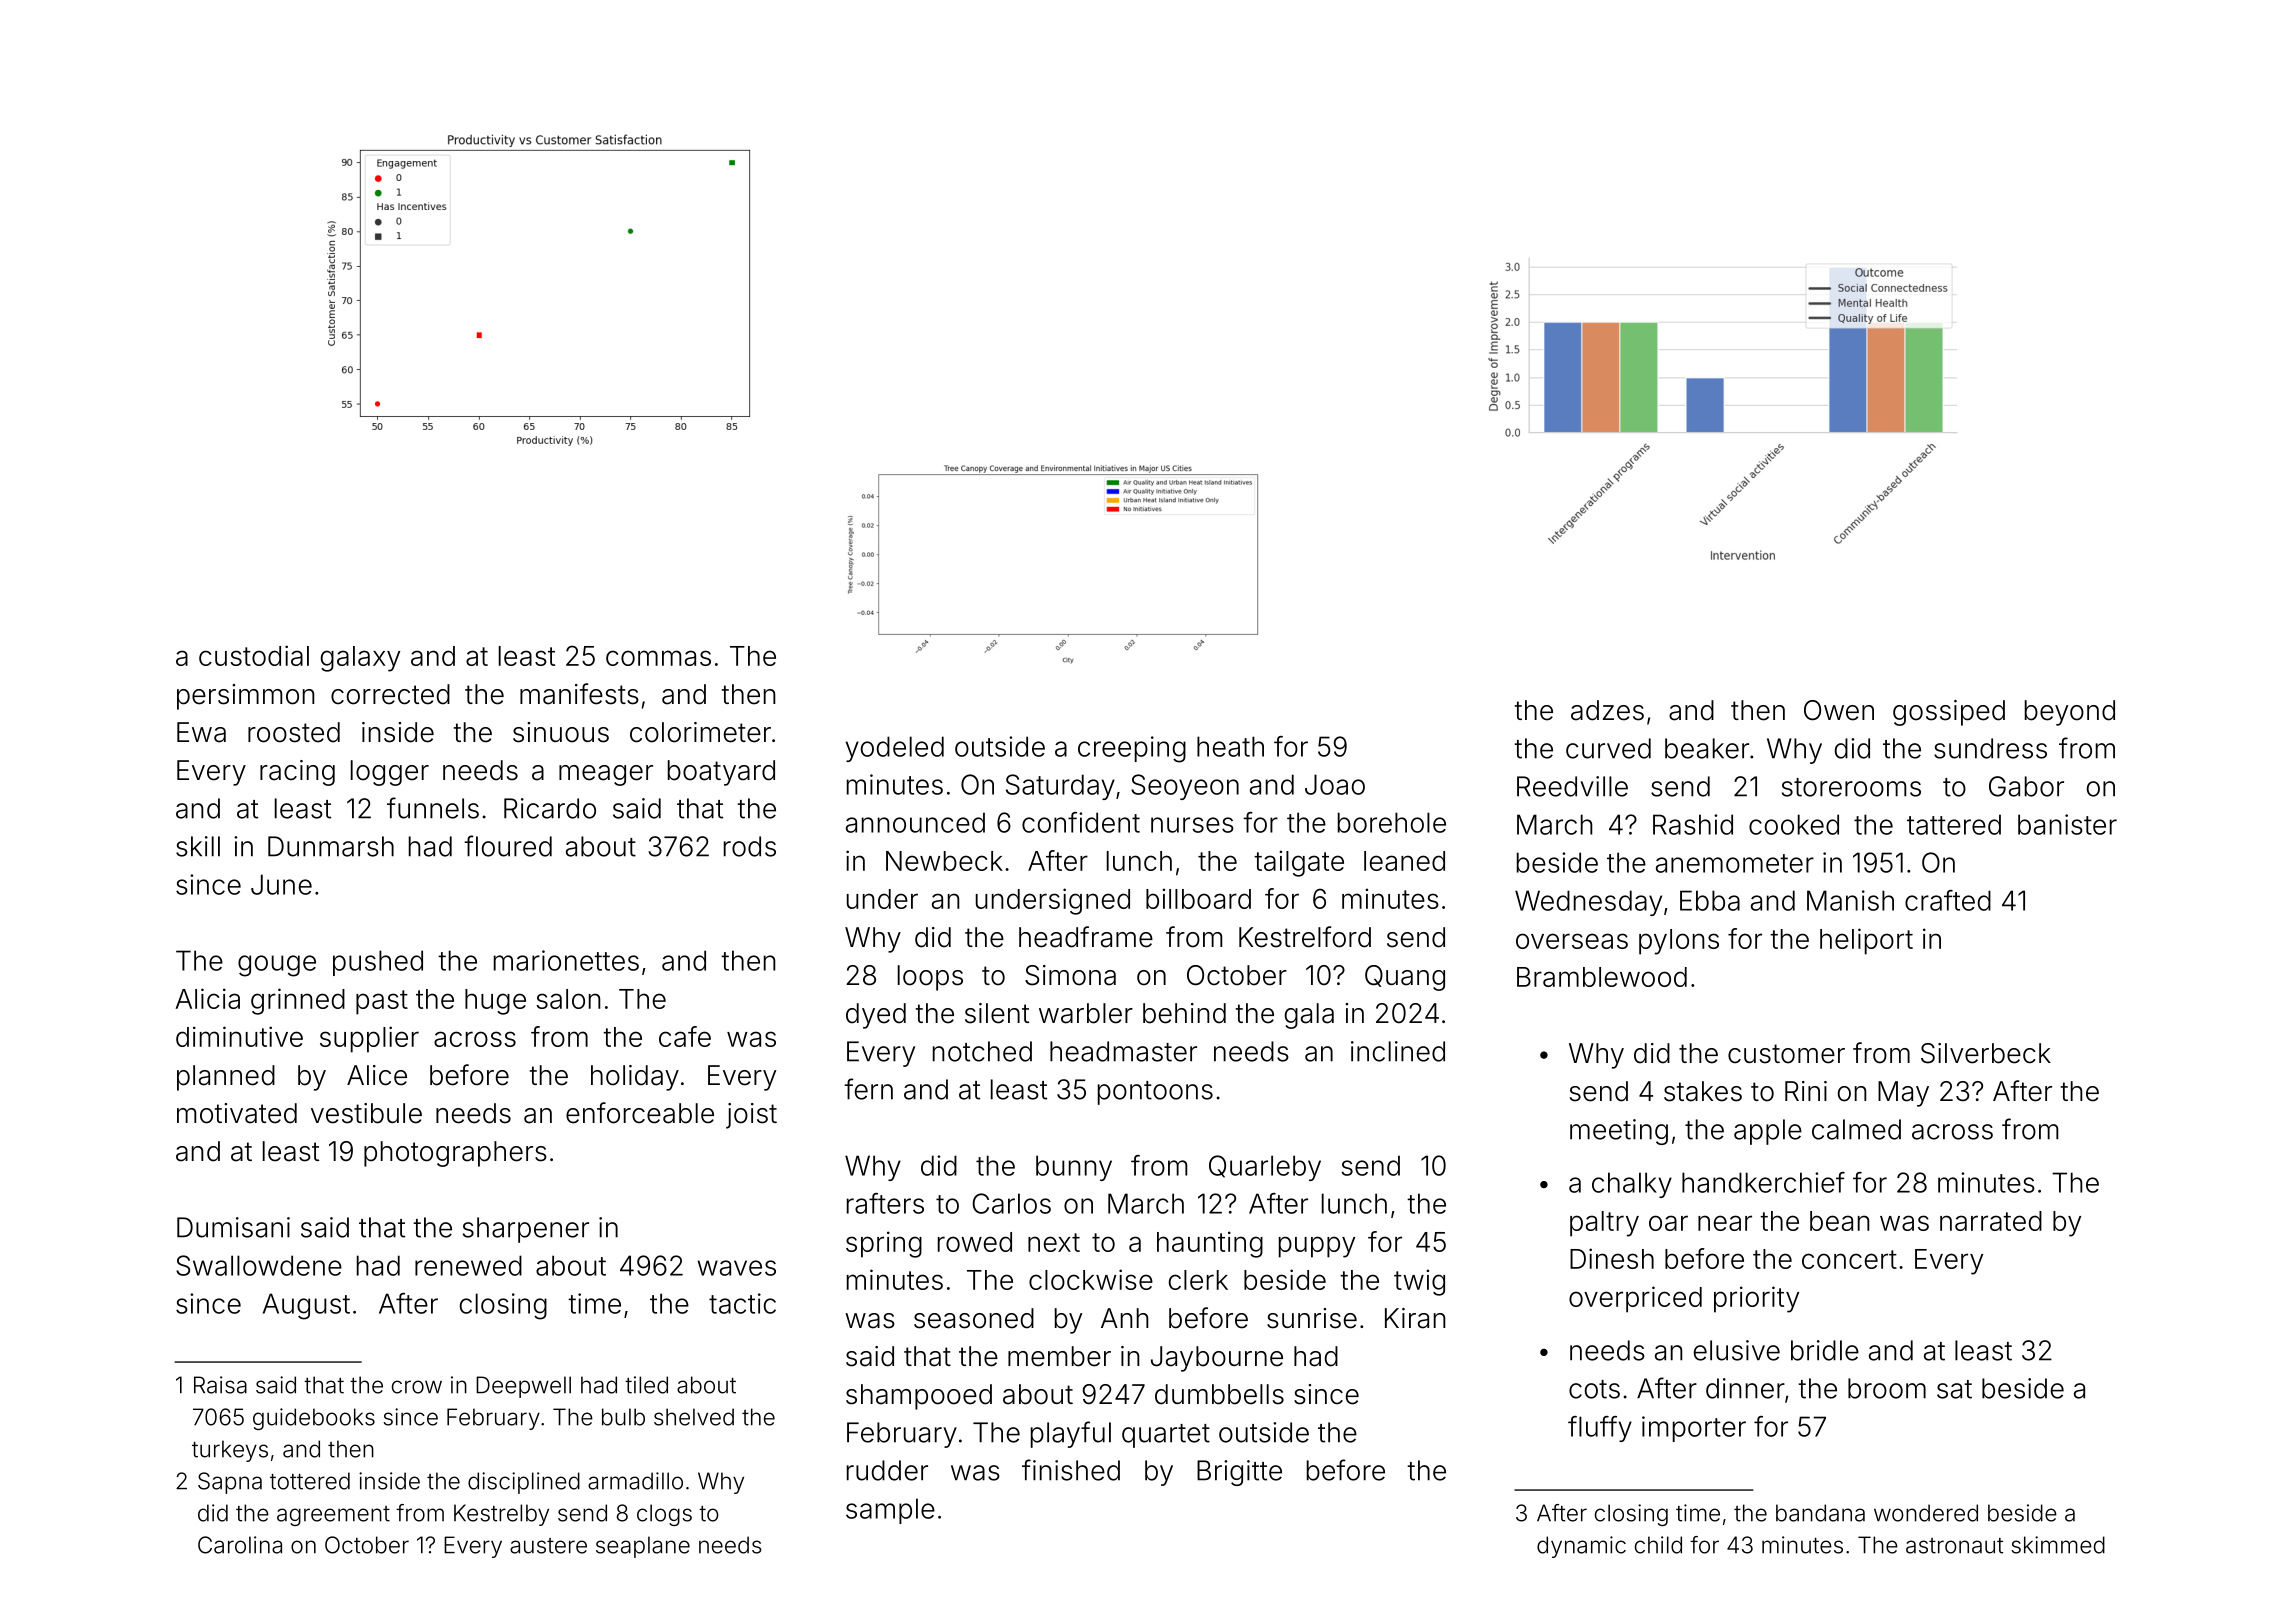 This screenshot has height=1620, width=2292. I want to click on planned, so click(226, 1078).
